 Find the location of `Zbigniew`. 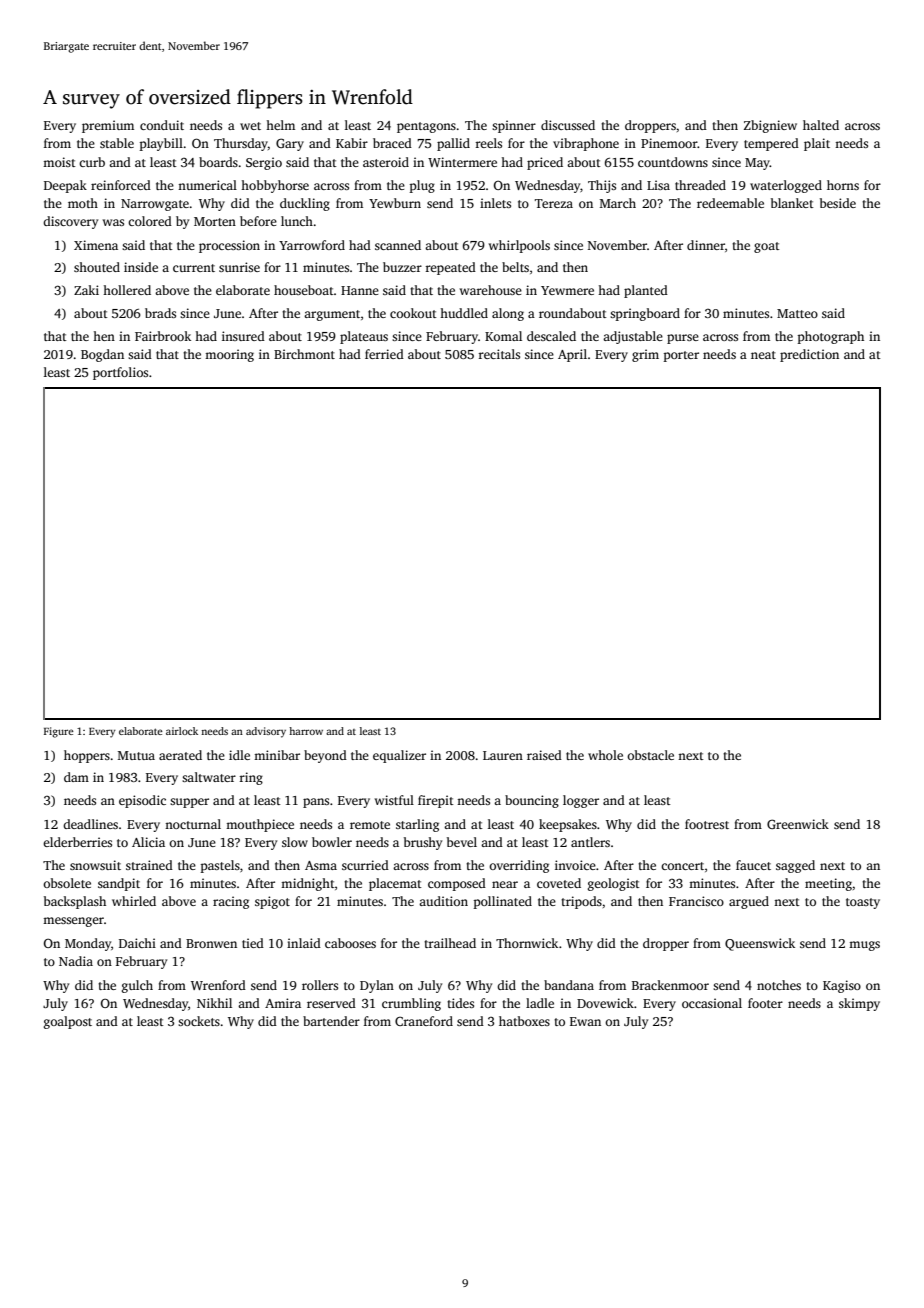

Zbigniew is located at coordinates (770, 126).
